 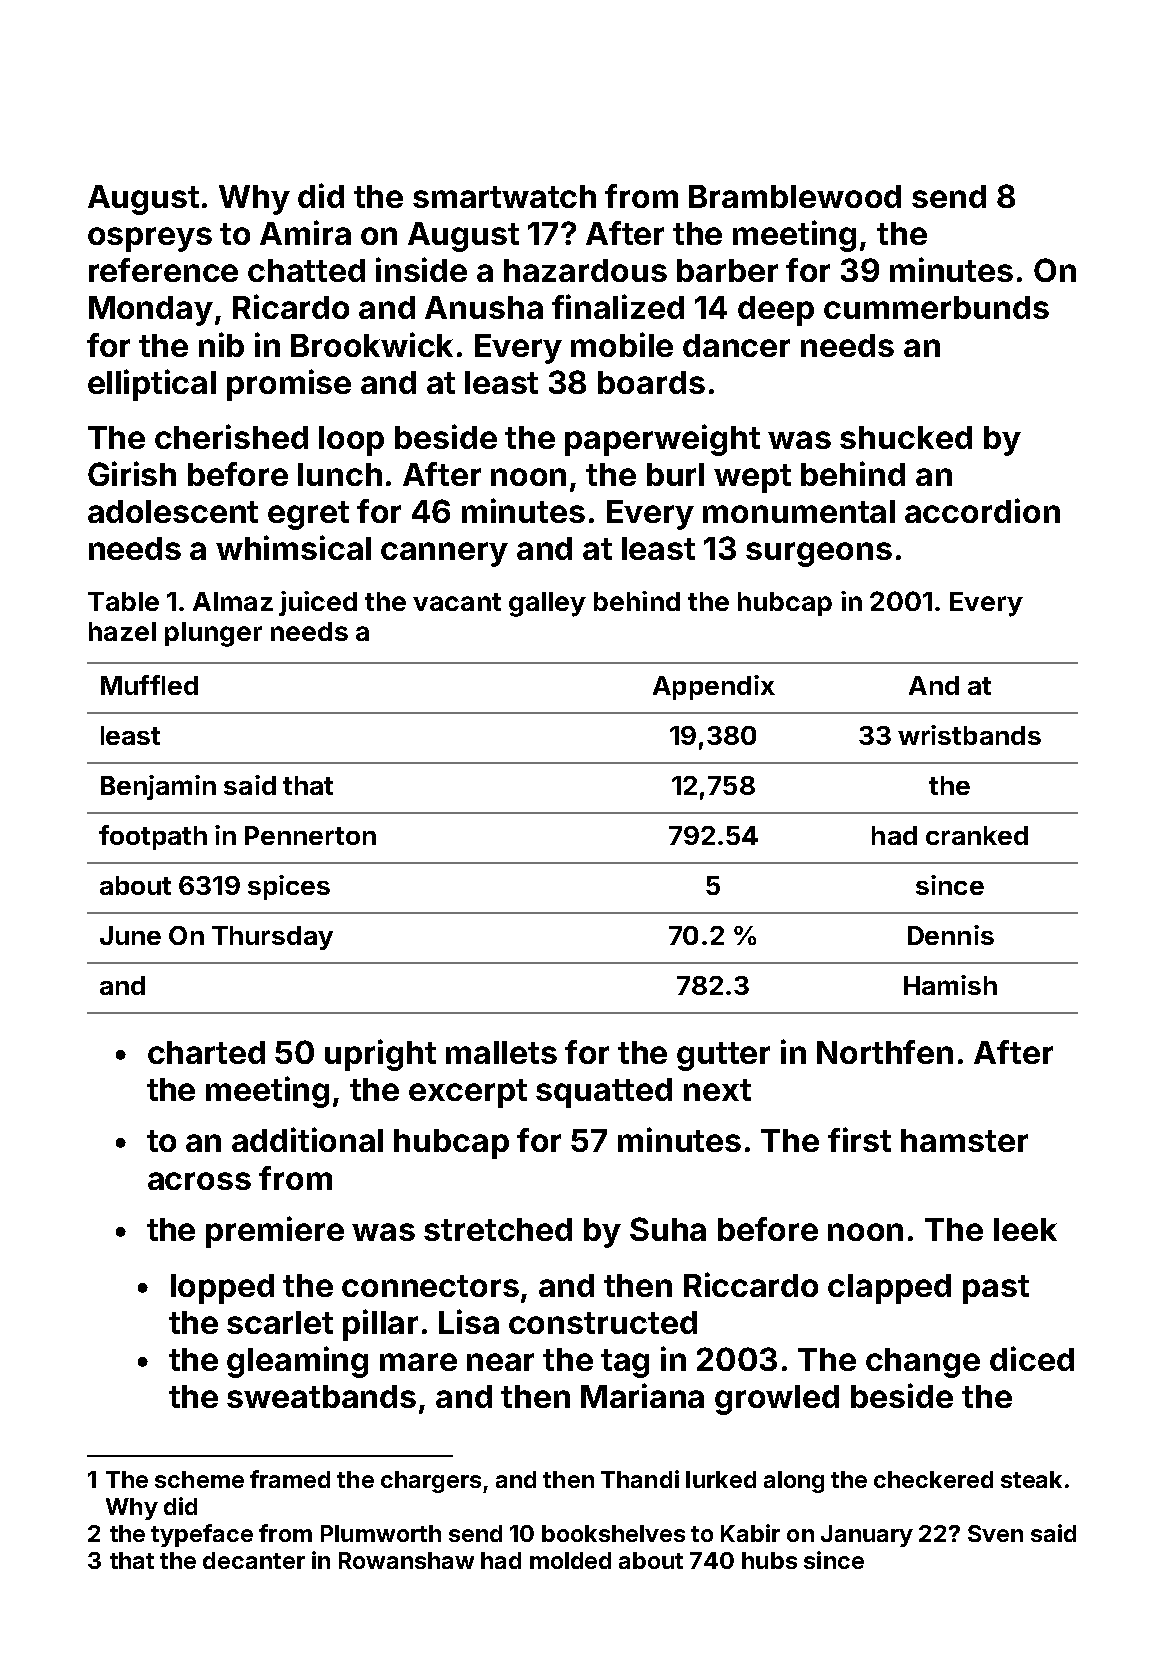 I want to click on adolescent, so click(x=173, y=511).
